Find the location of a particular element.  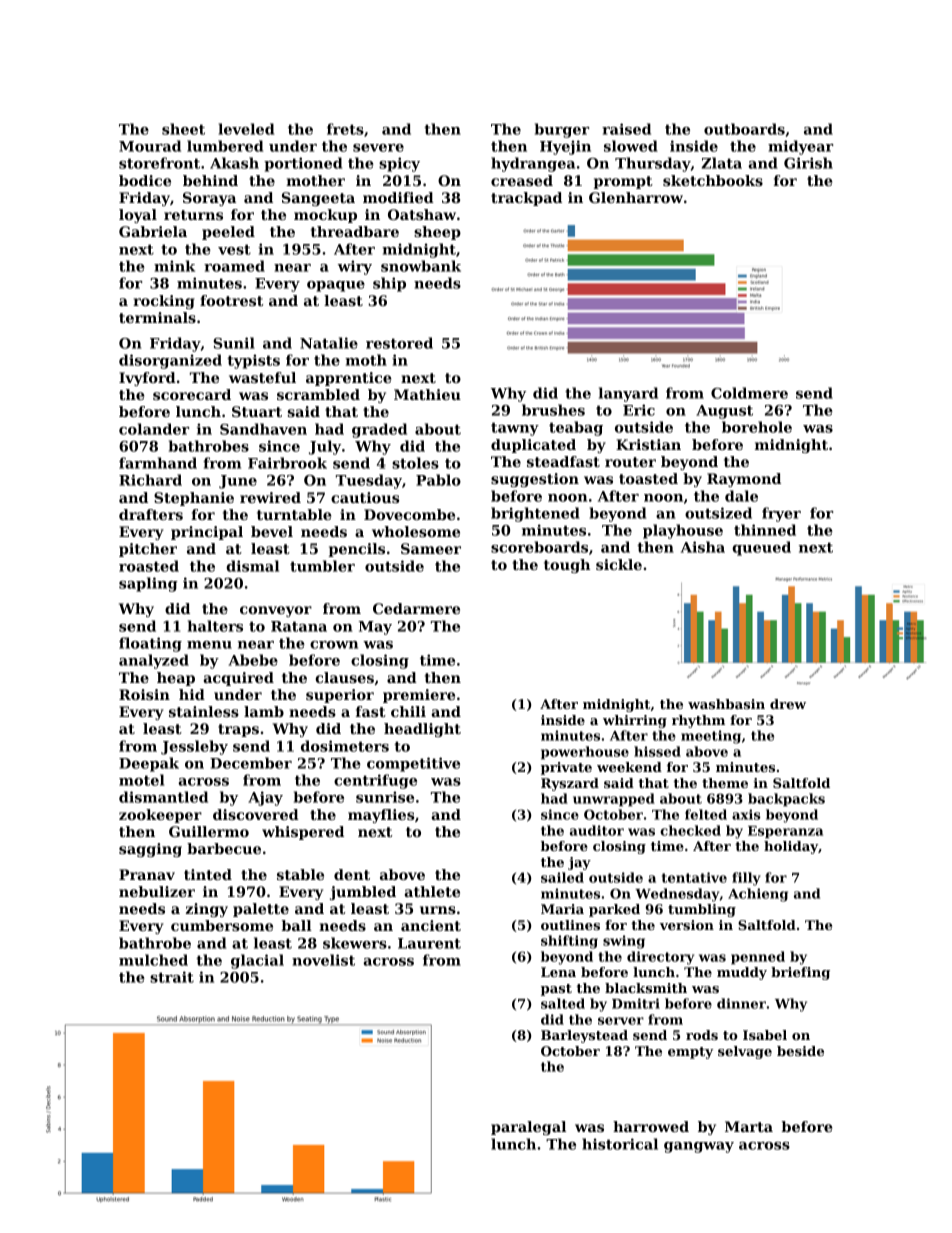

Coldmere is located at coordinates (749, 393).
